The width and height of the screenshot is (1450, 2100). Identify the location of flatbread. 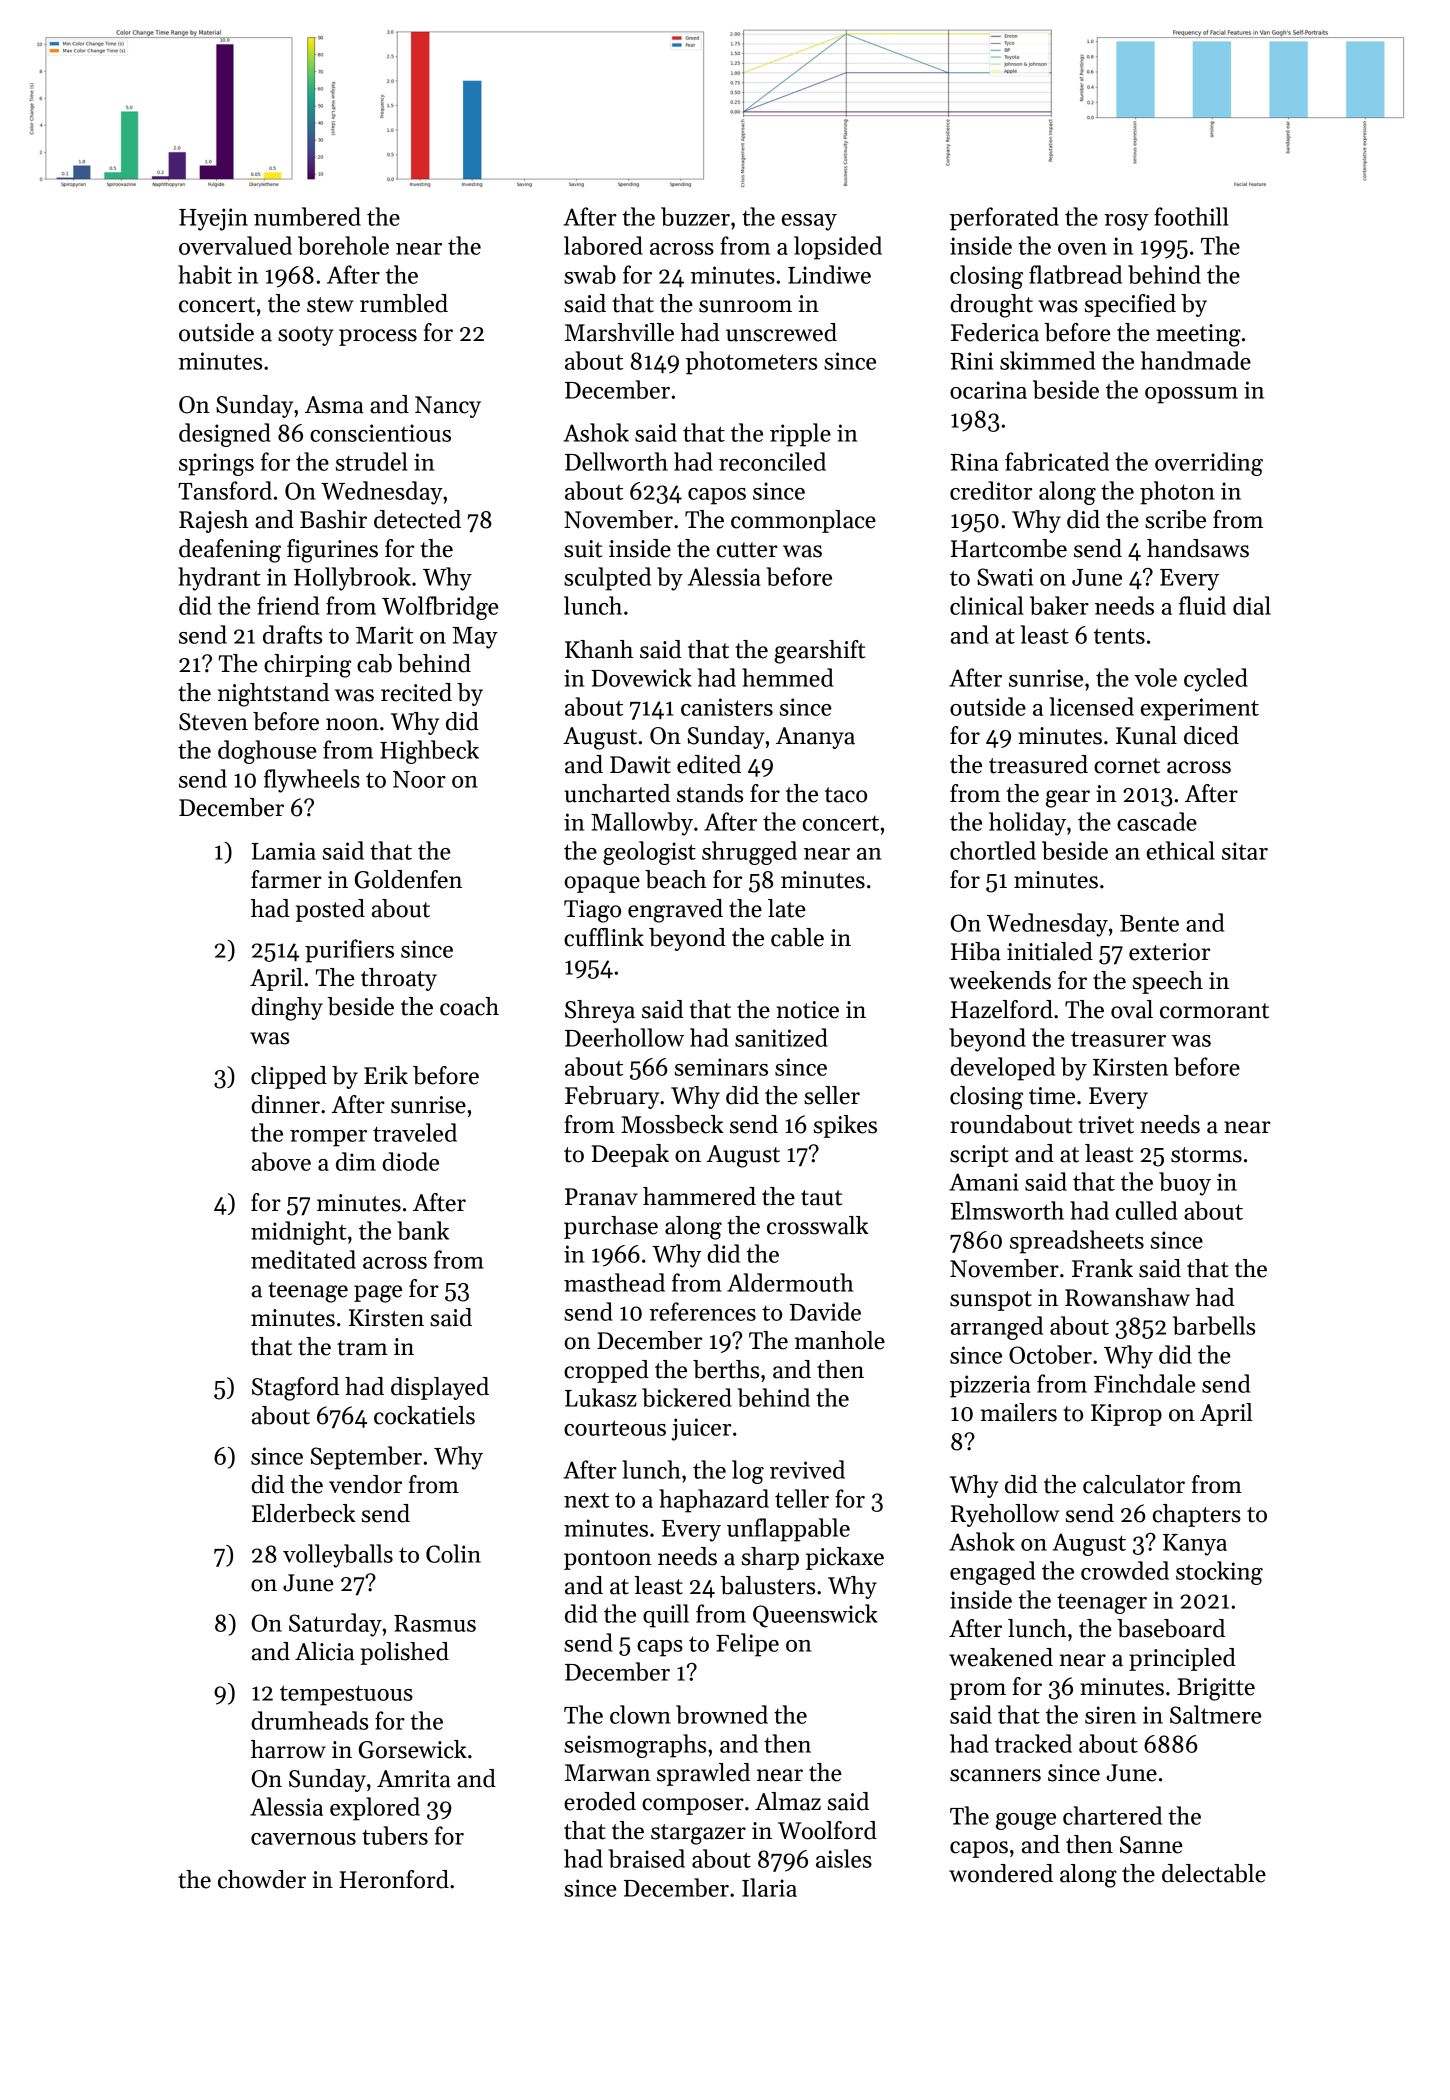
(1075, 274).
